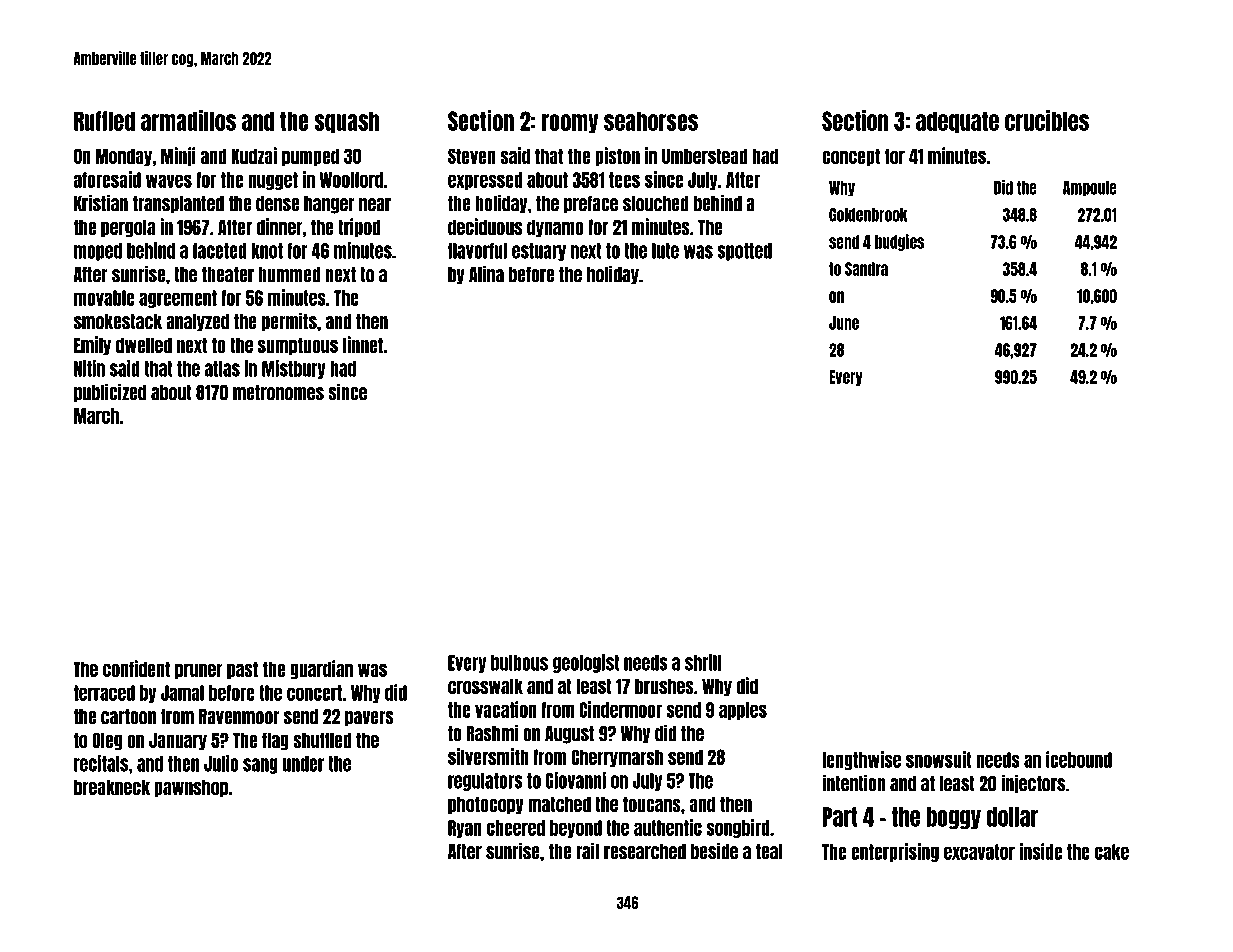 This screenshot has height=952, width=1233. Describe the element at coordinates (294, 369) in the screenshot. I see `Mistbury` at that location.
